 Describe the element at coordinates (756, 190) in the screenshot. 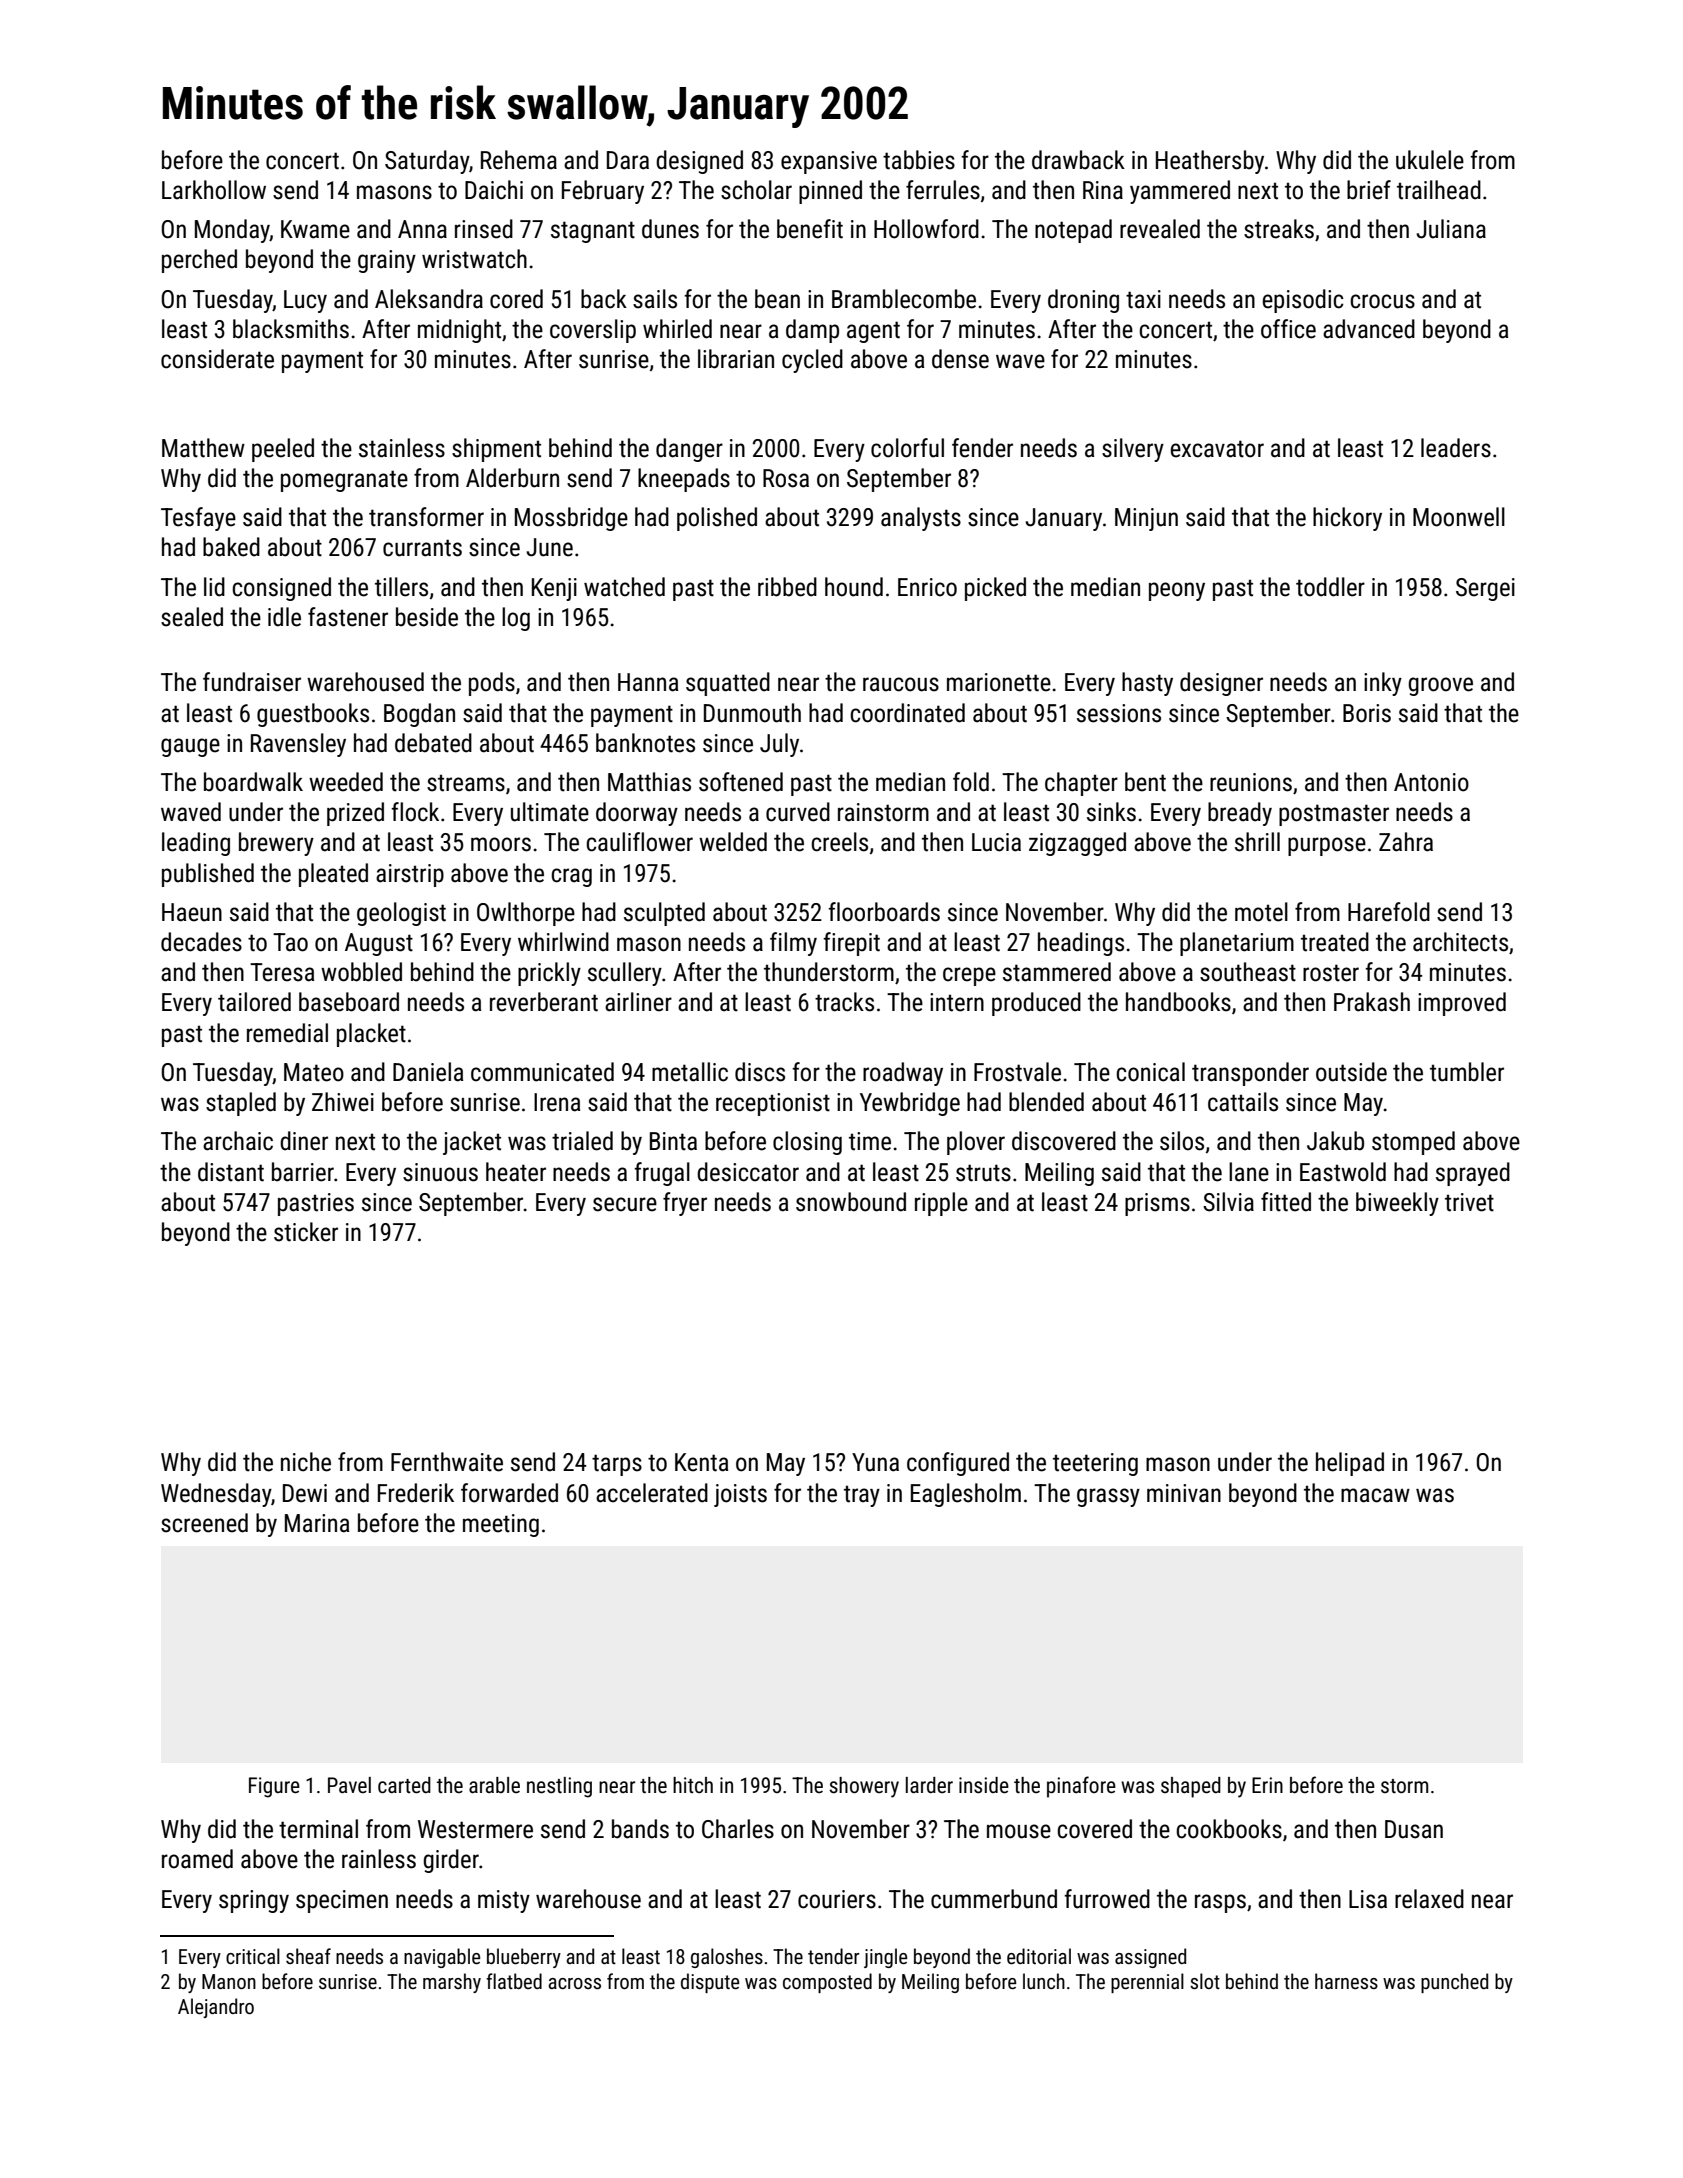

I see `scholar` at that location.
